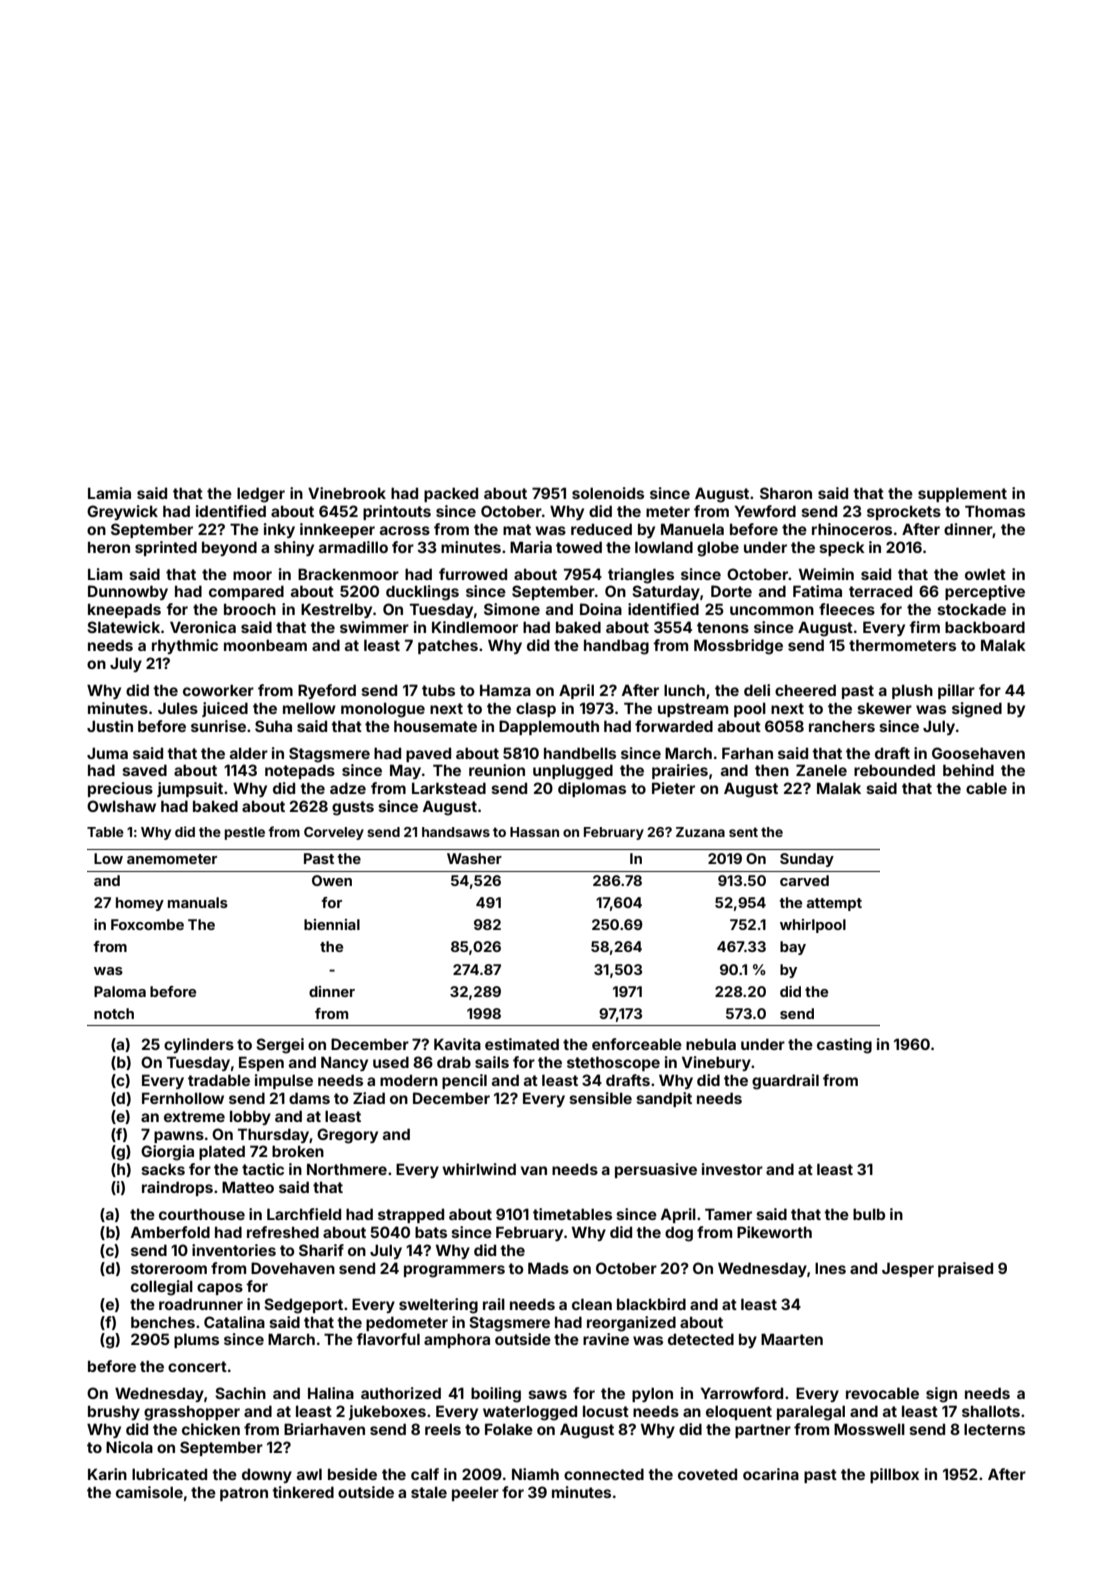 The height and width of the document is (1575, 1113). Describe the element at coordinates (608, 493) in the document. I see `solenoids` at that location.
